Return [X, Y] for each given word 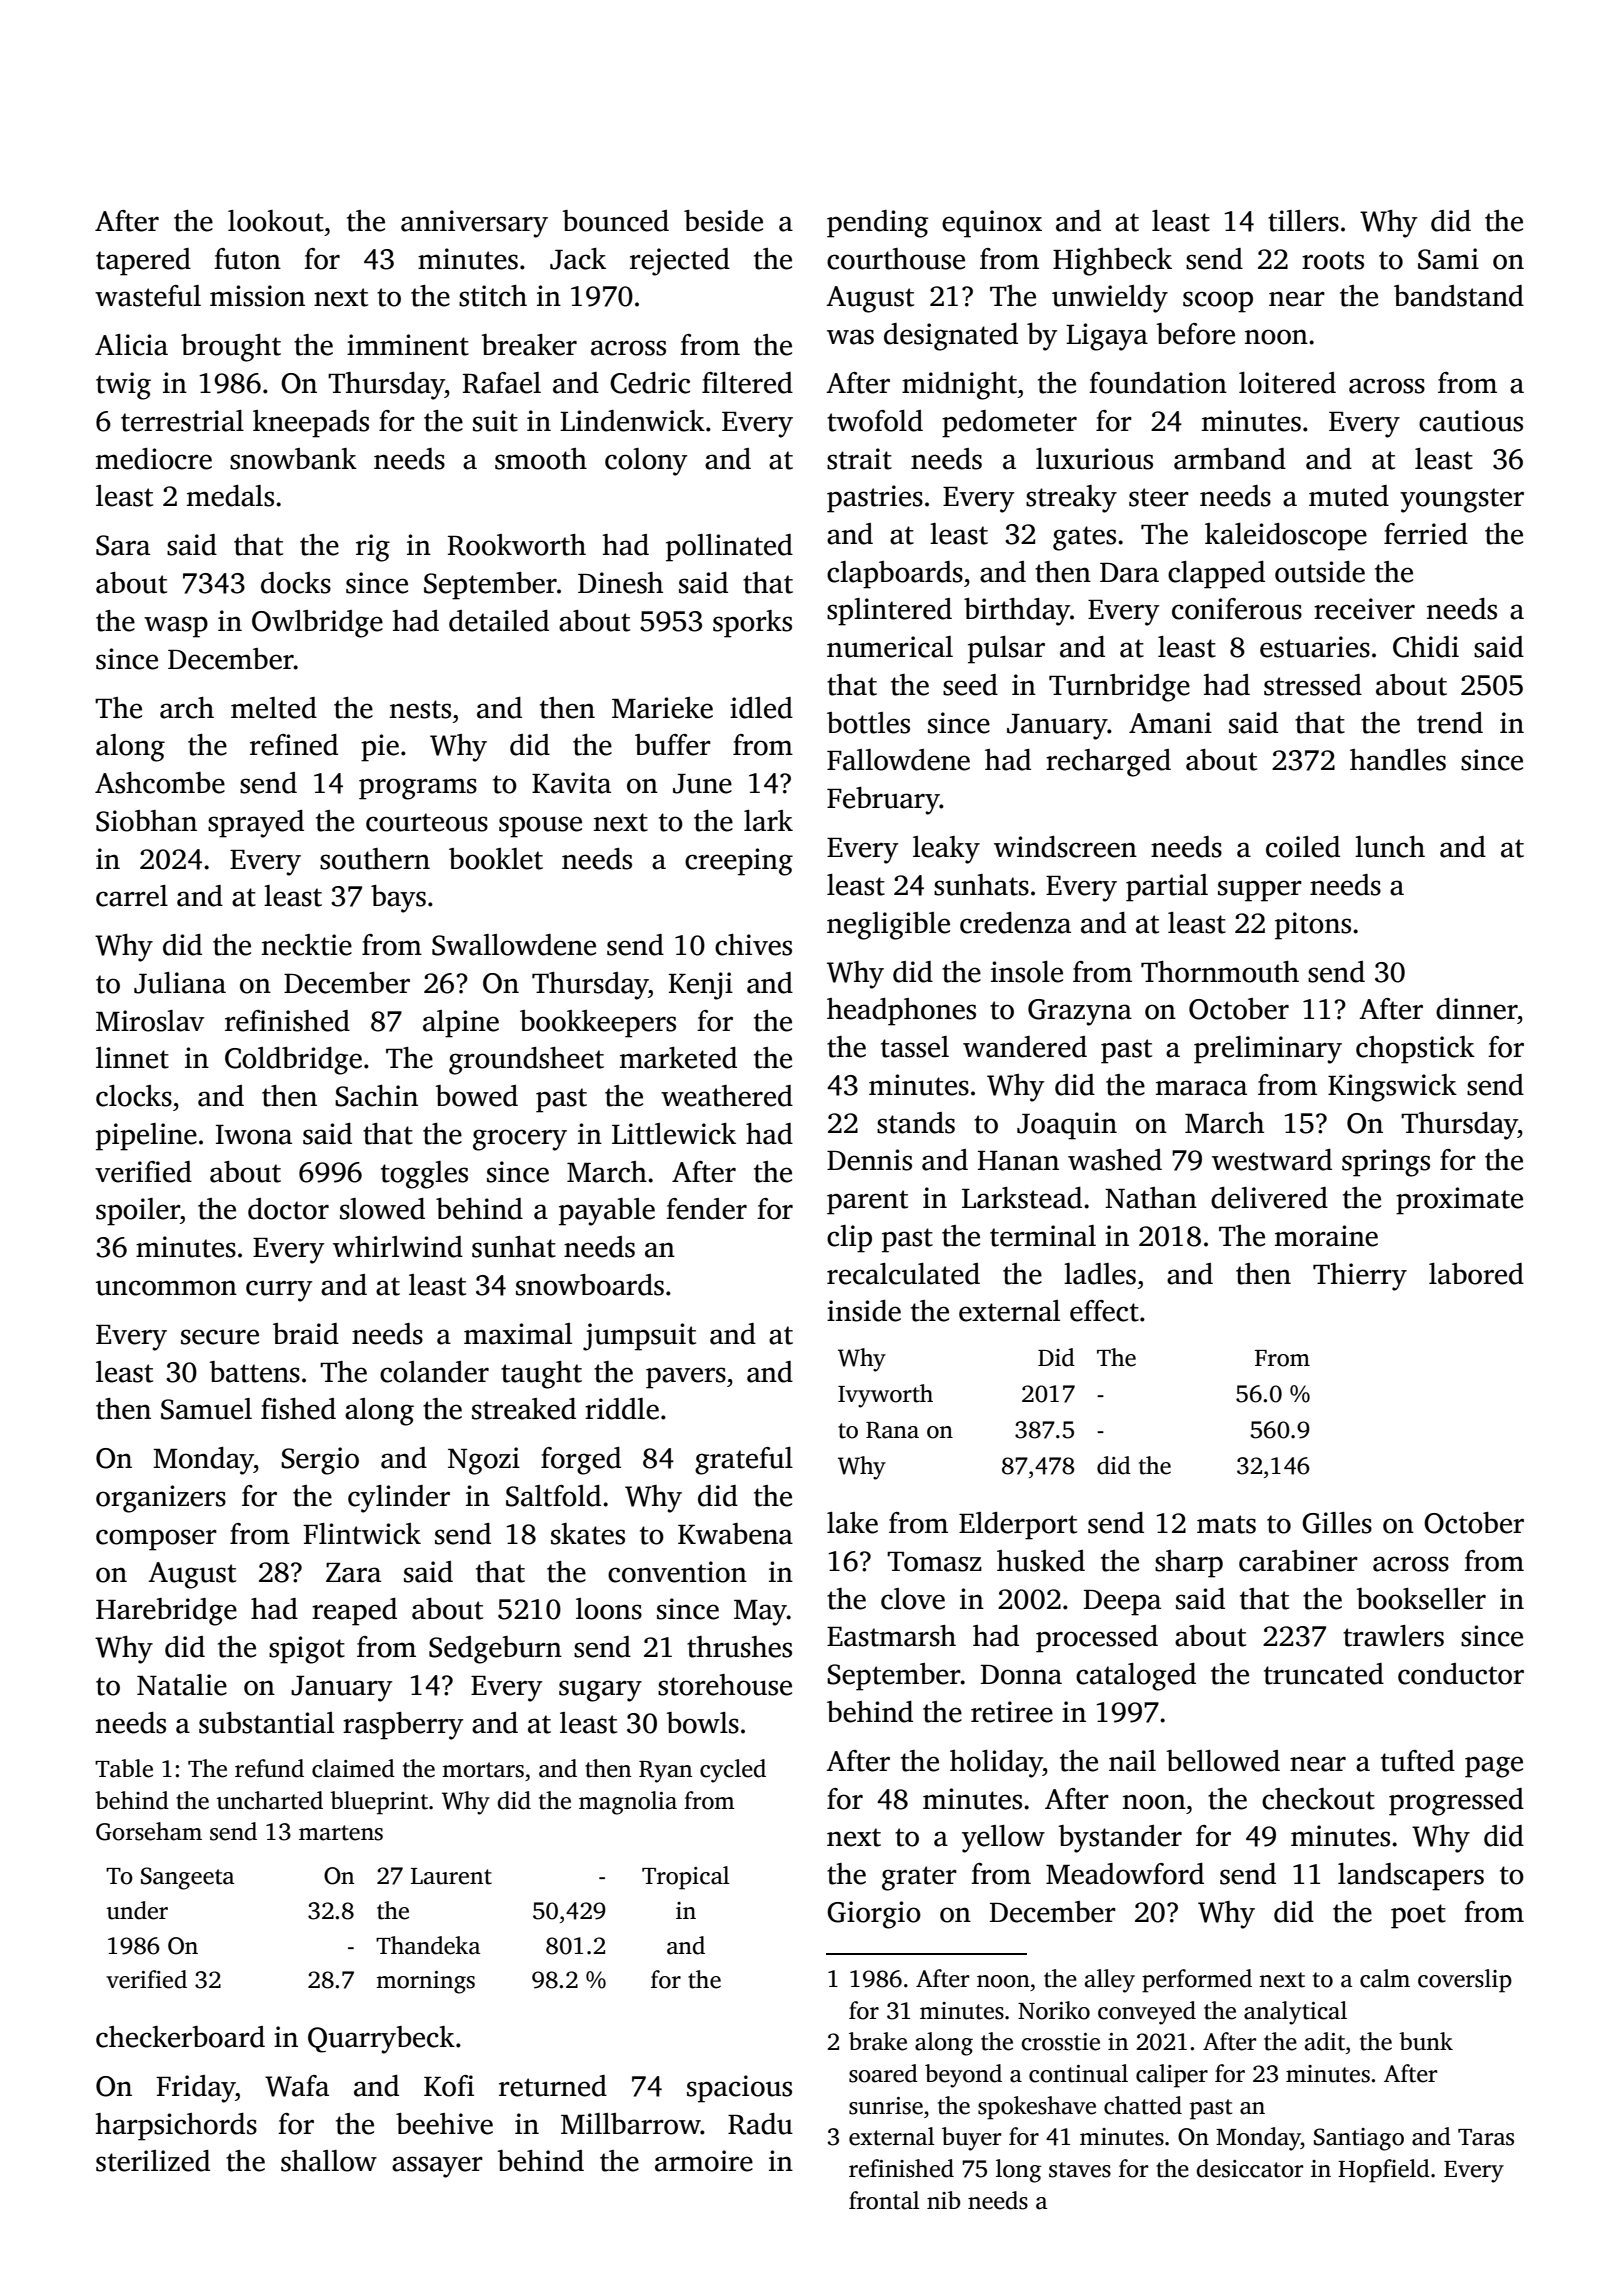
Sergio [320, 1461]
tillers [1303, 221]
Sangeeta [187, 1878]
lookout [276, 221]
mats [1226, 1524]
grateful [744, 1461]
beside [723, 221]
